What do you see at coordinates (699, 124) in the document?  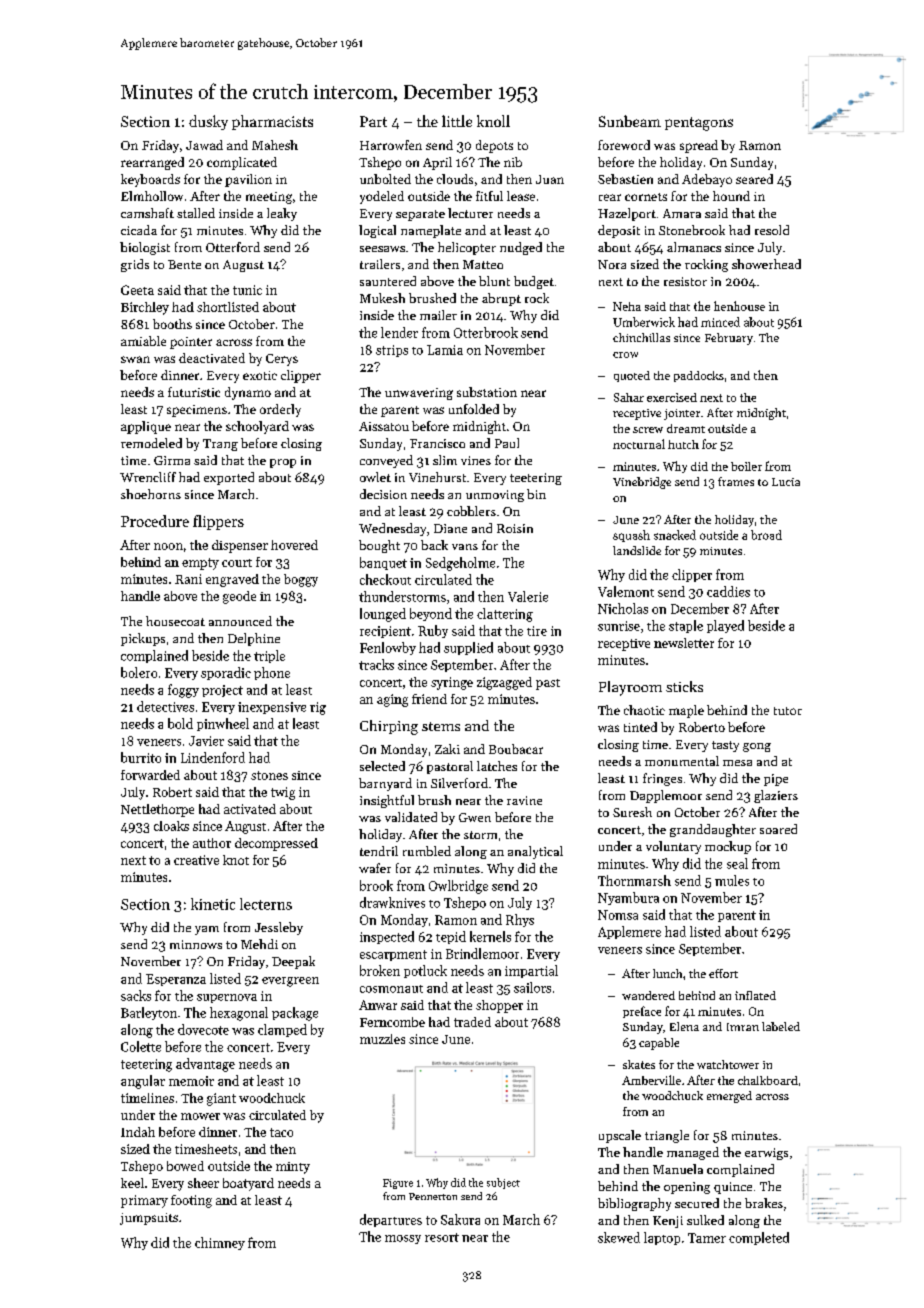 I see `pentagons` at bounding box center [699, 124].
